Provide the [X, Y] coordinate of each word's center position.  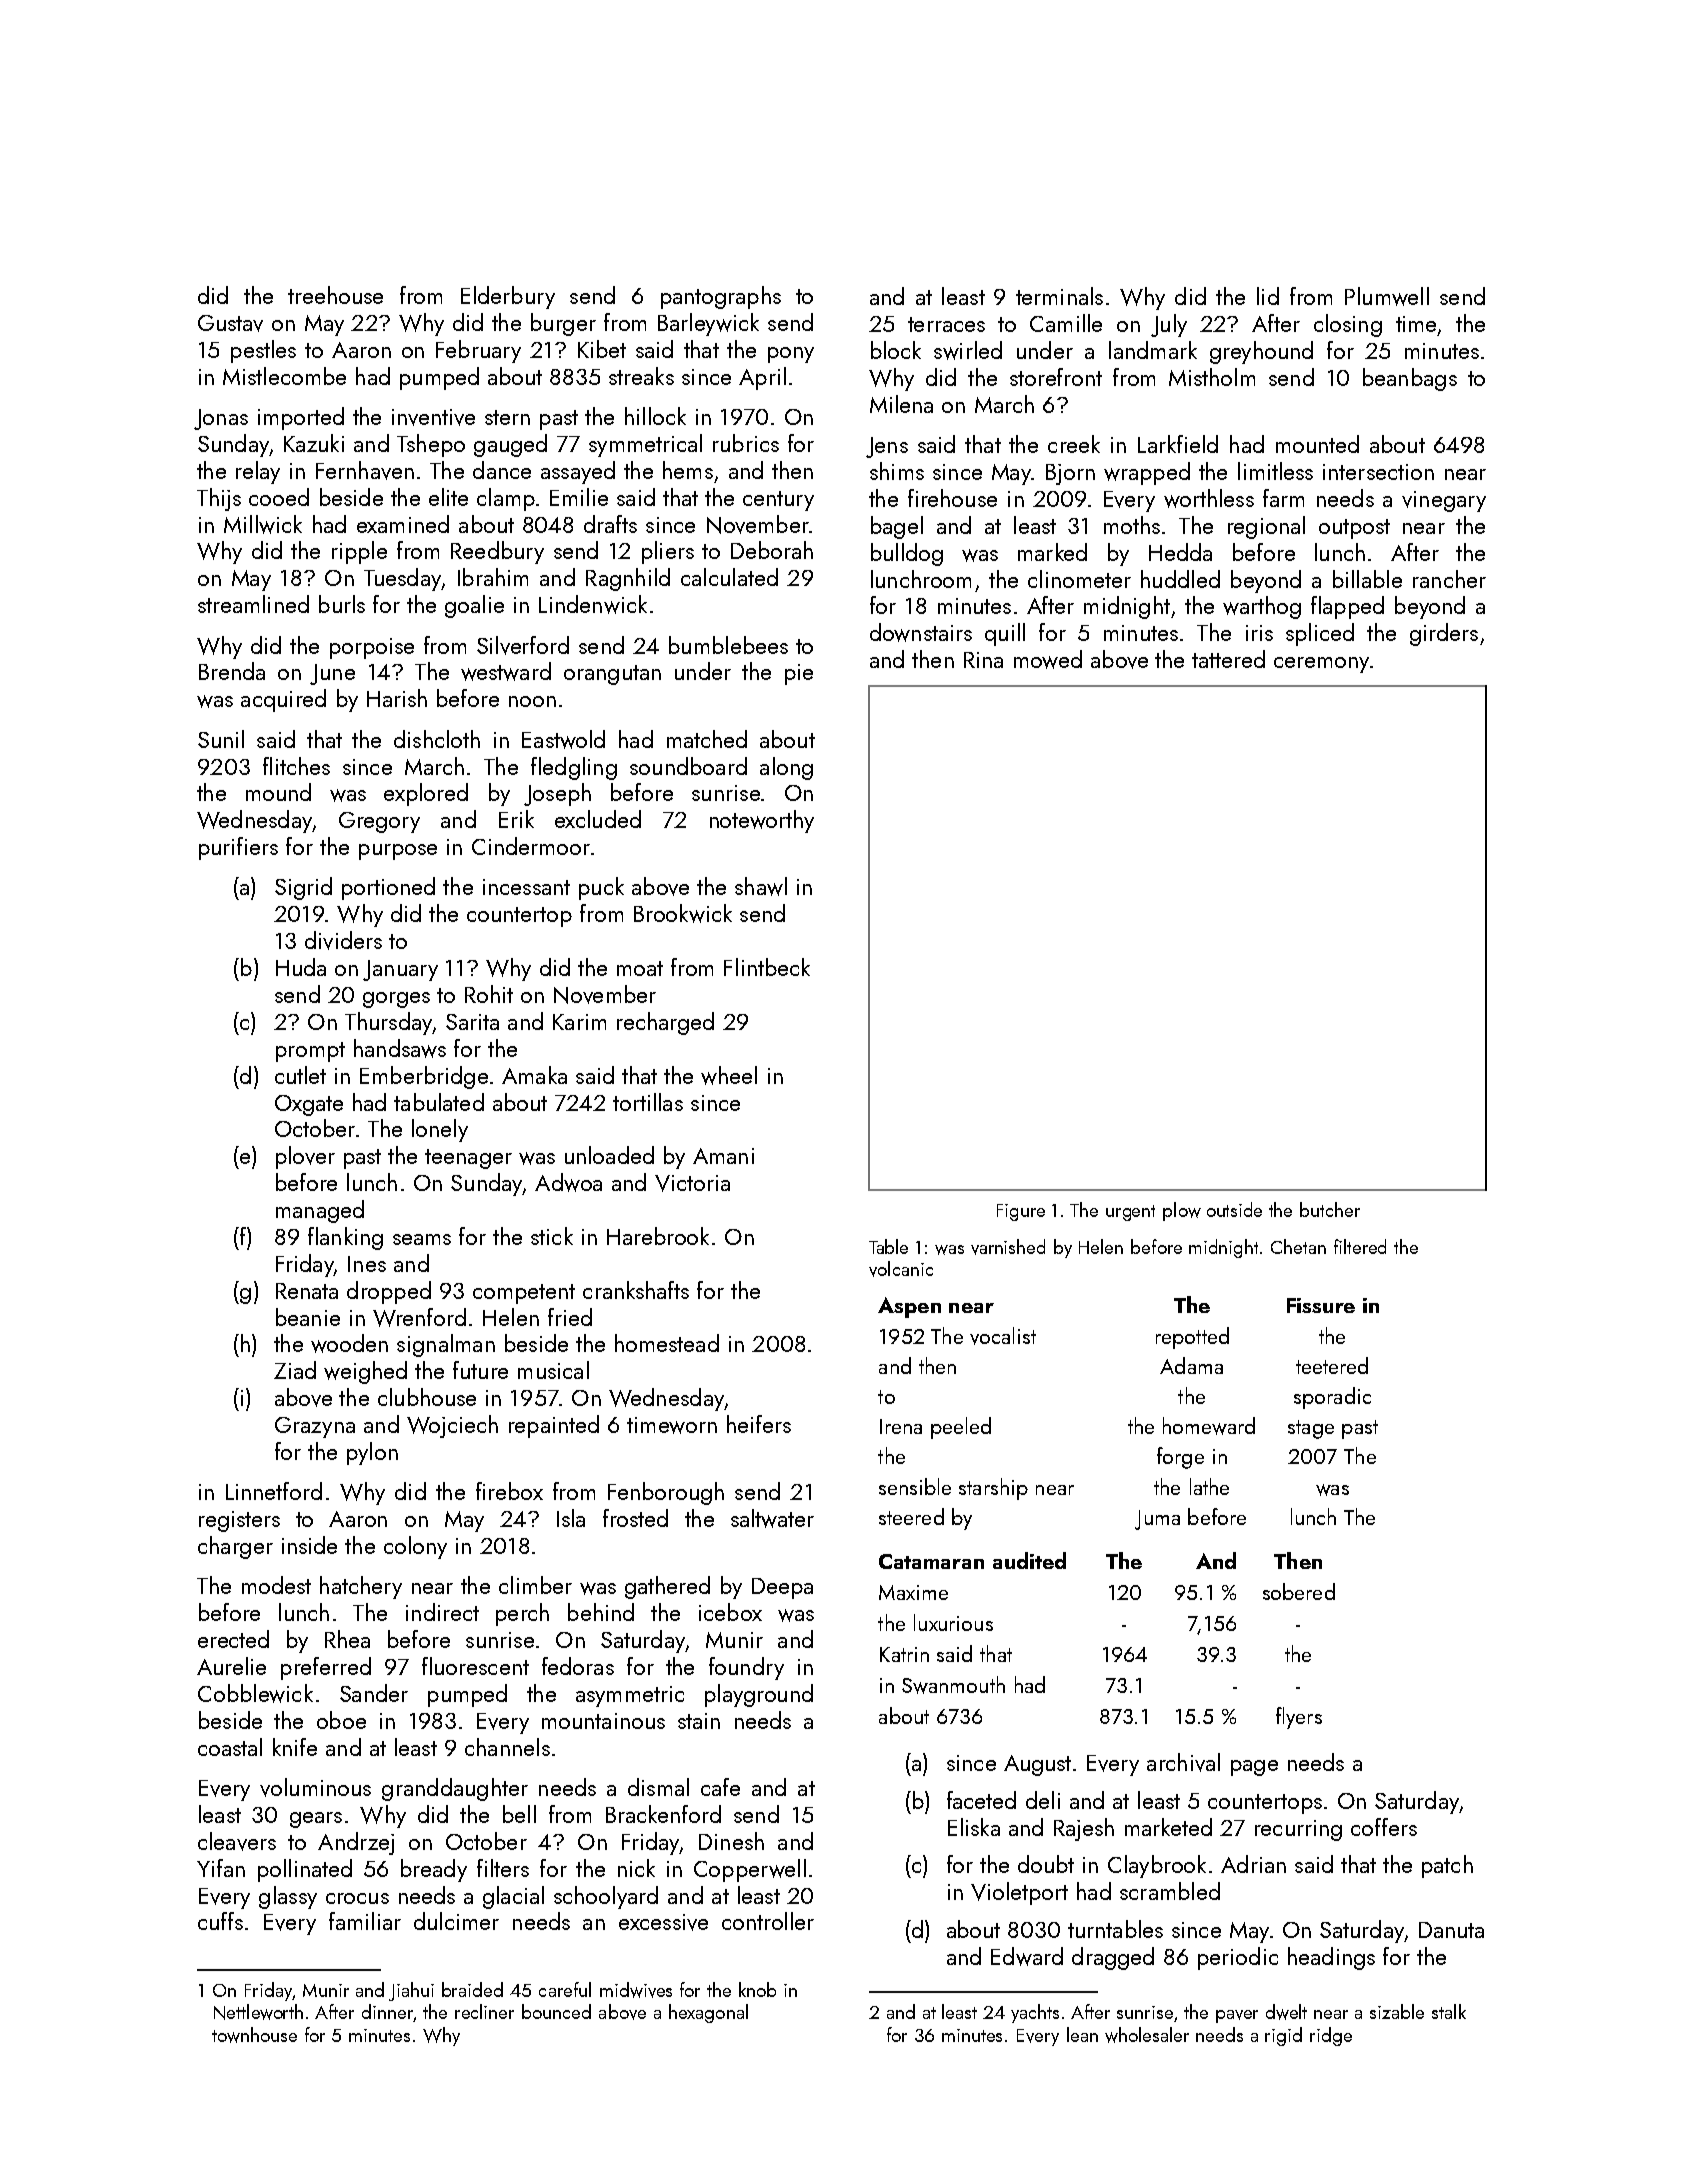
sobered [1299, 1591]
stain [699, 1721]
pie [799, 674]
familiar [365, 1921]
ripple [359, 552]
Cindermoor [531, 846]
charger [235, 1547]
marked [1052, 552]
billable [1367, 579]
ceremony [1321, 665]
